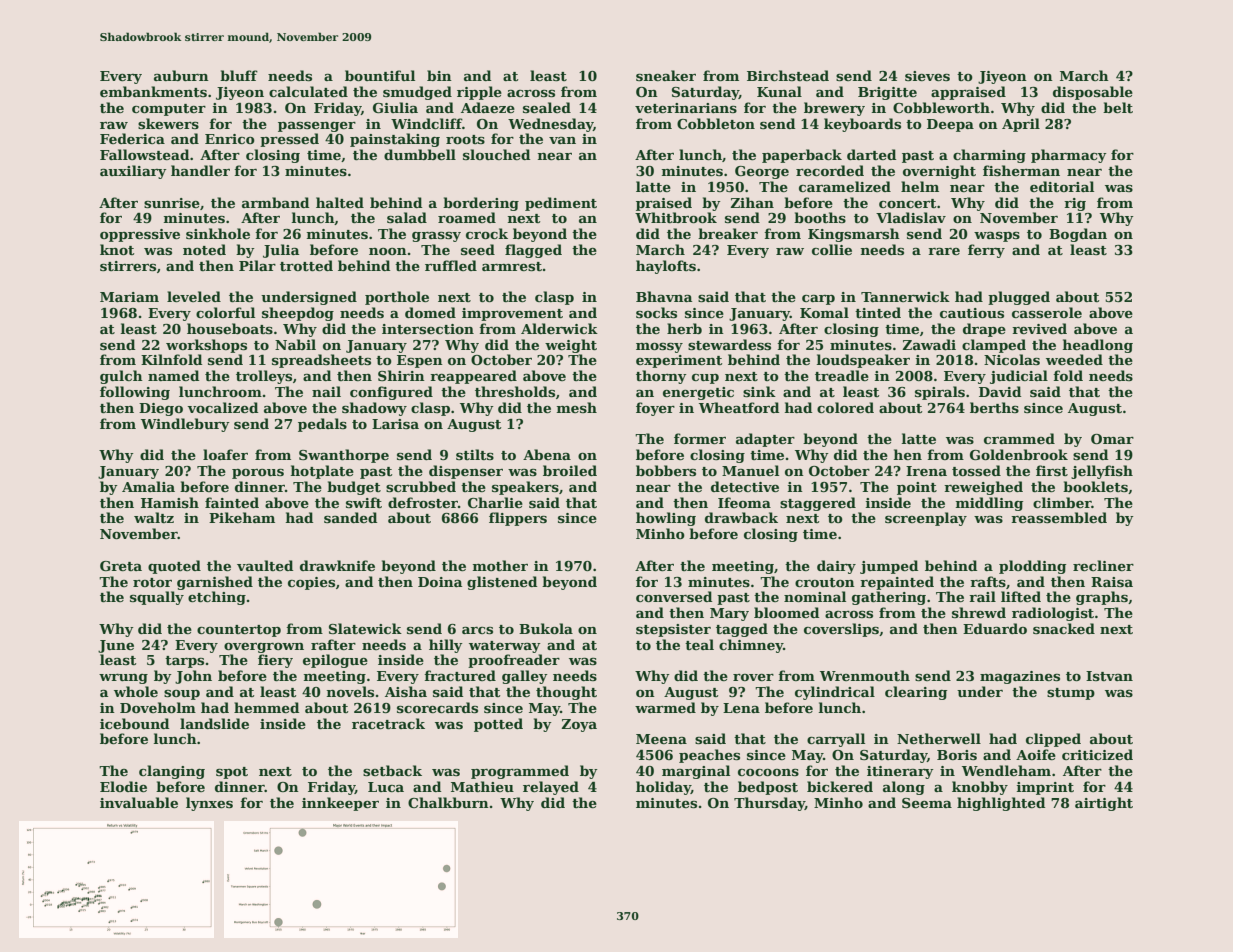 The height and width of the screenshot is (952, 1233). Describe the element at coordinates (663, 788) in the screenshot. I see `holiday` at that location.
